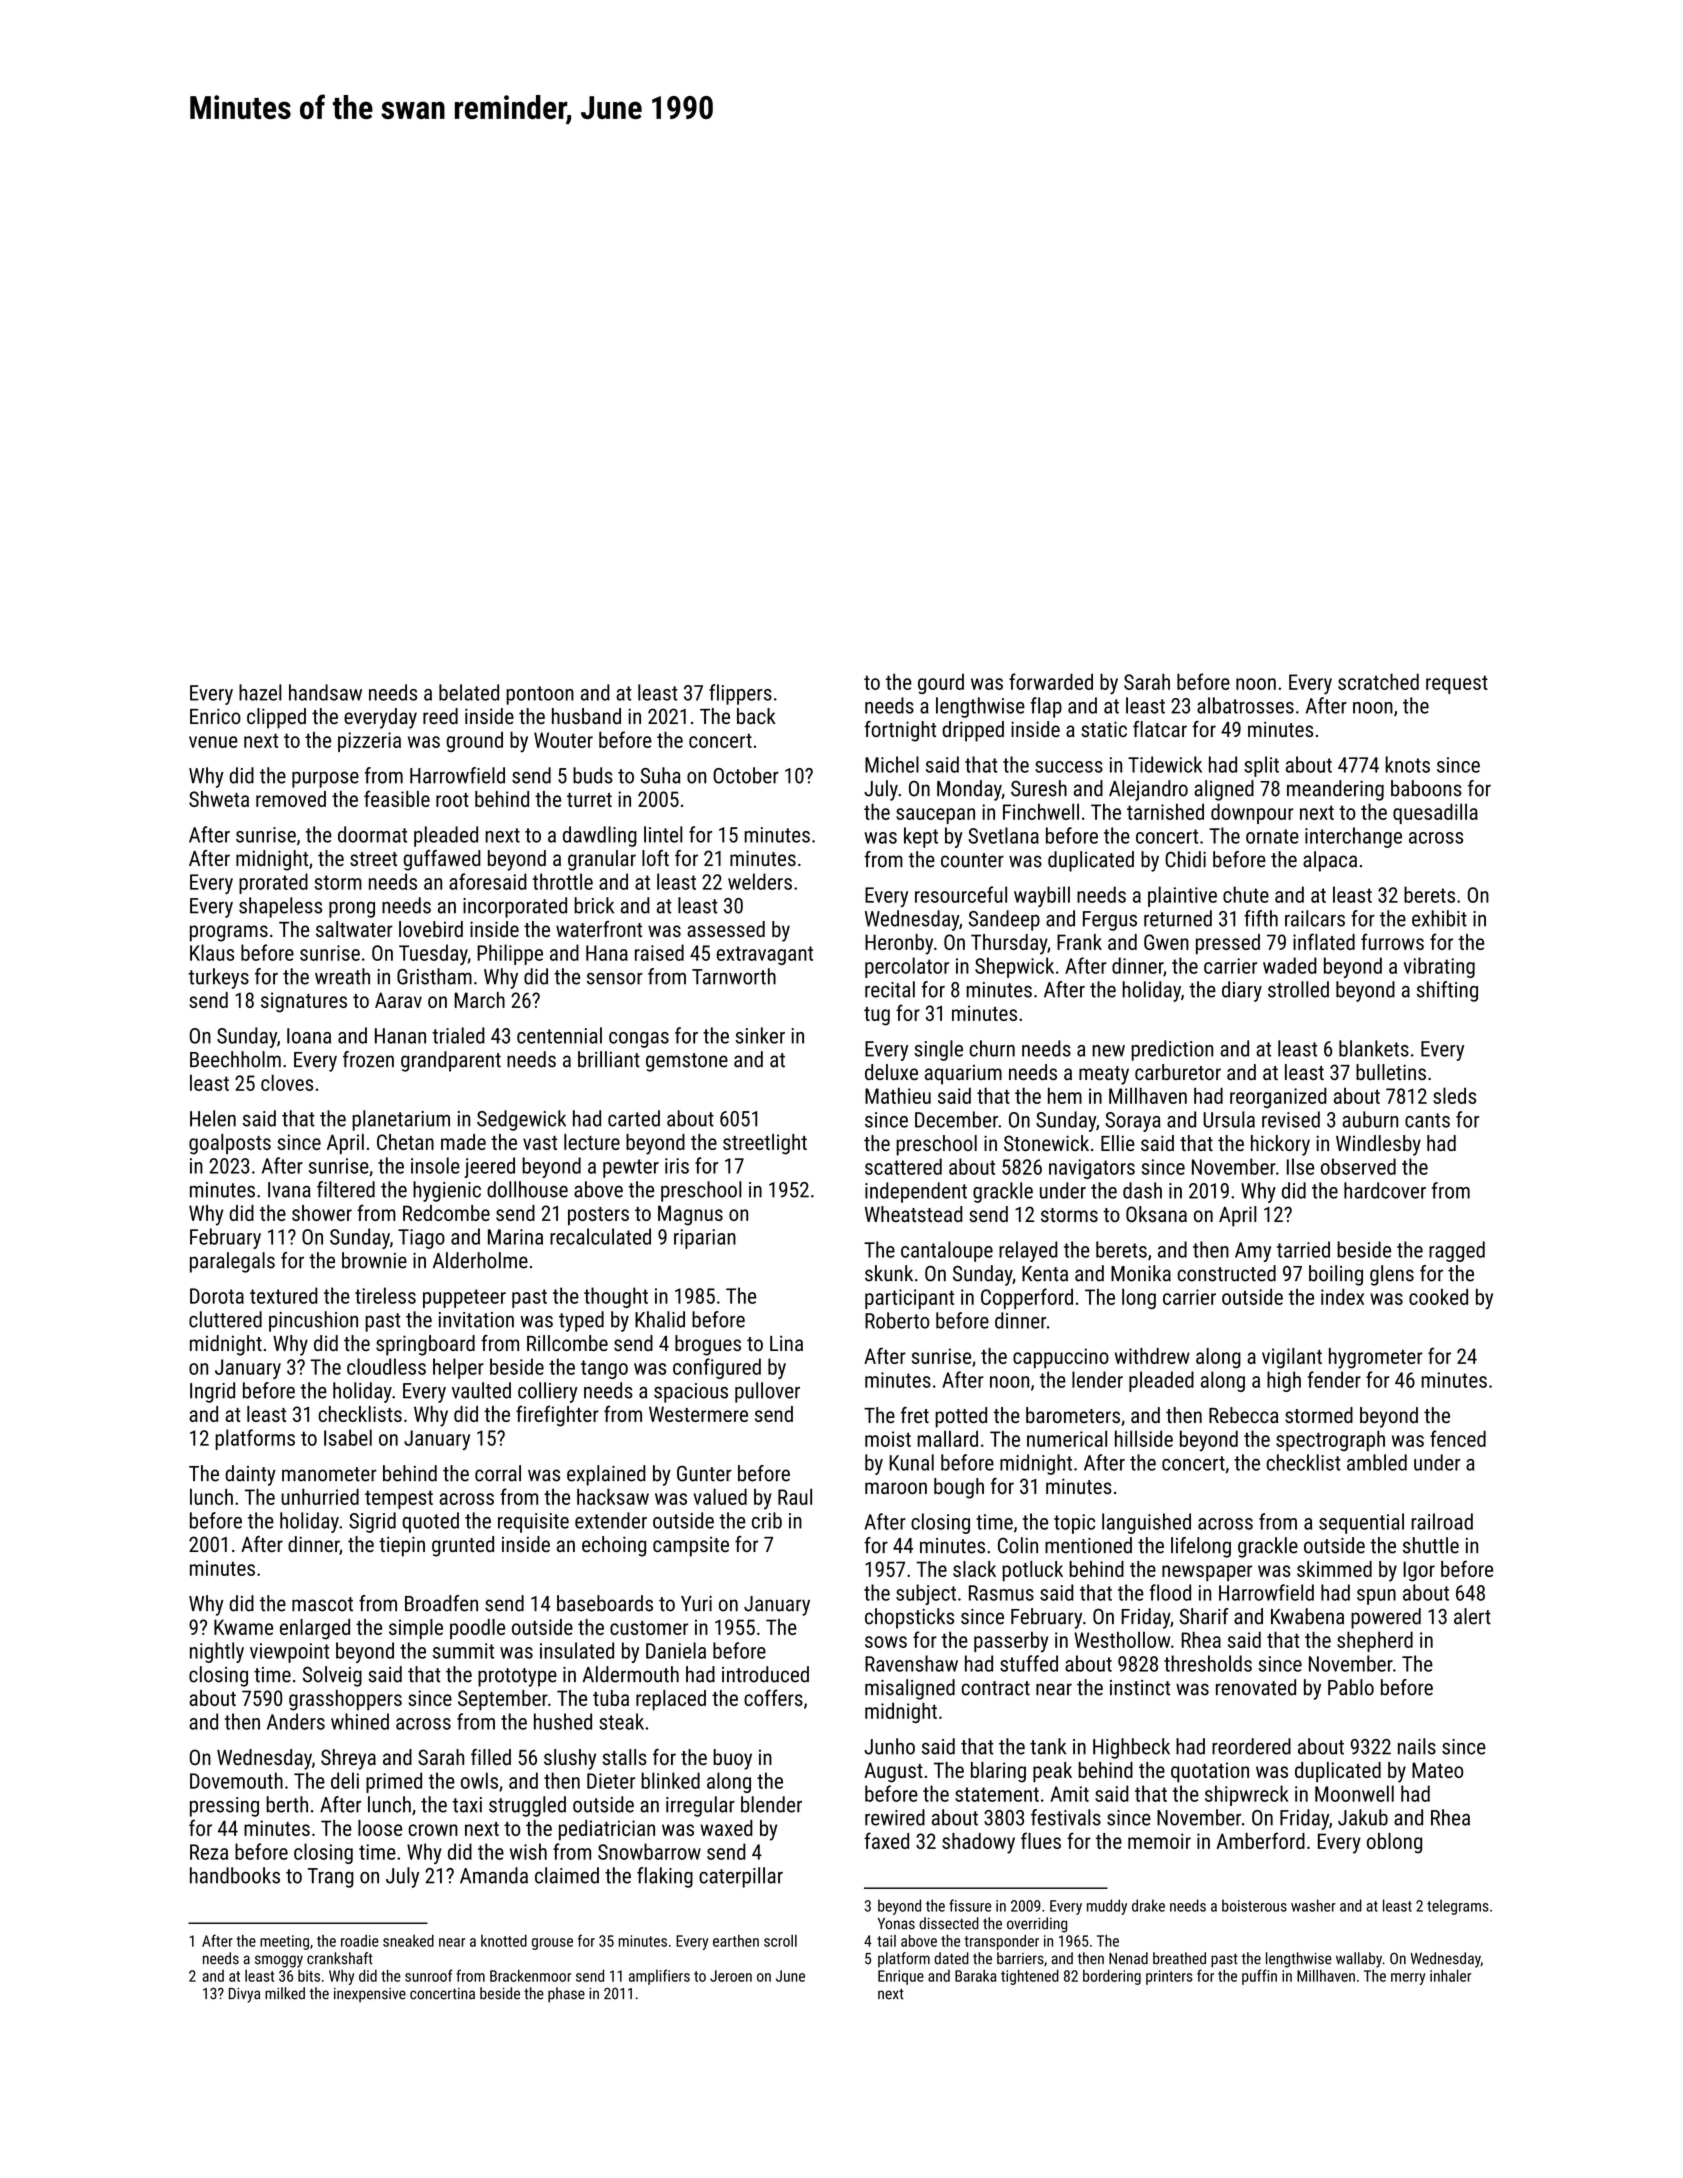 Image resolution: width=1683 pixels, height=2178 pixels. I want to click on milked, so click(285, 1993).
